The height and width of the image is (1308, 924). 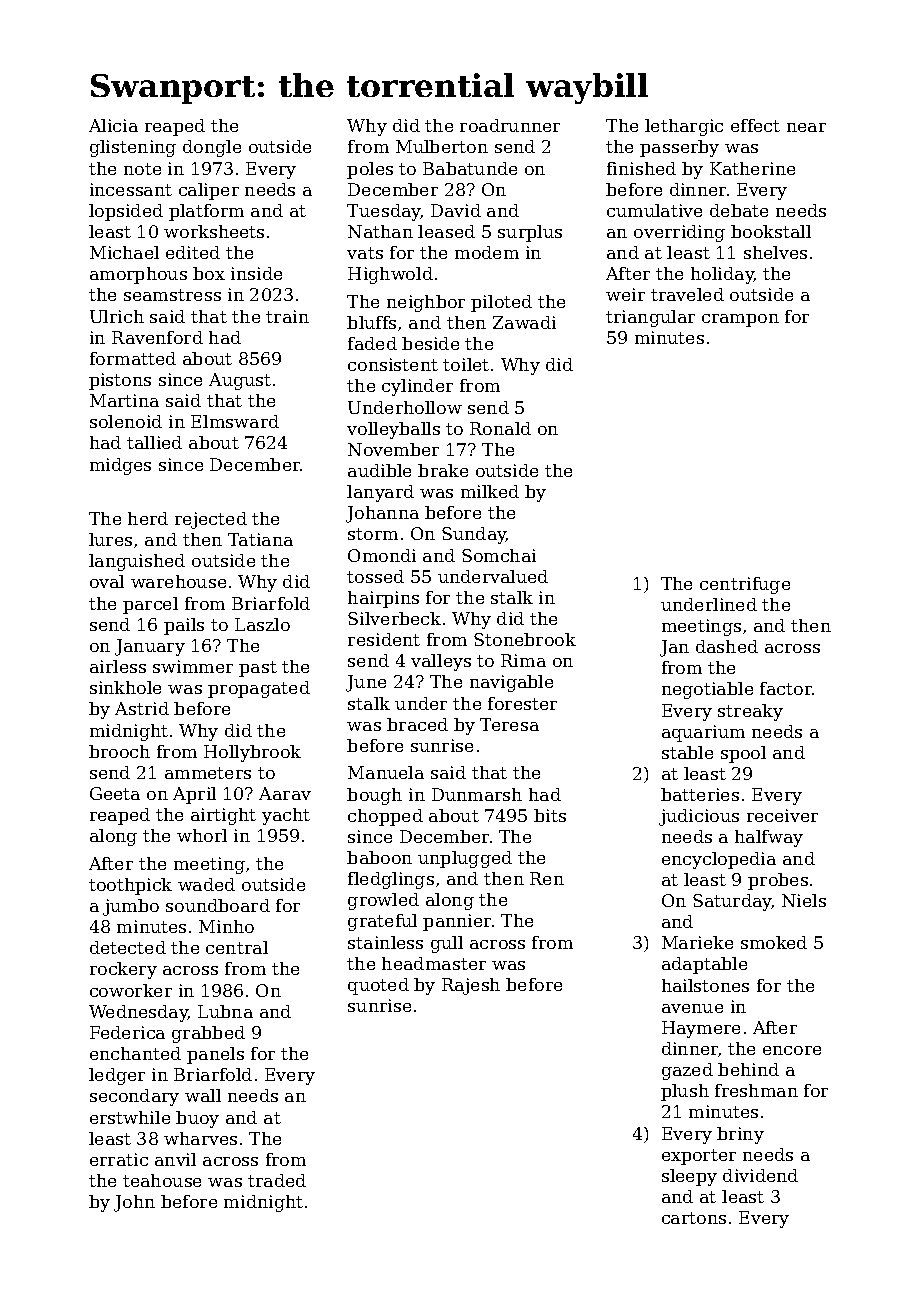 I want to click on effect, so click(x=755, y=125).
